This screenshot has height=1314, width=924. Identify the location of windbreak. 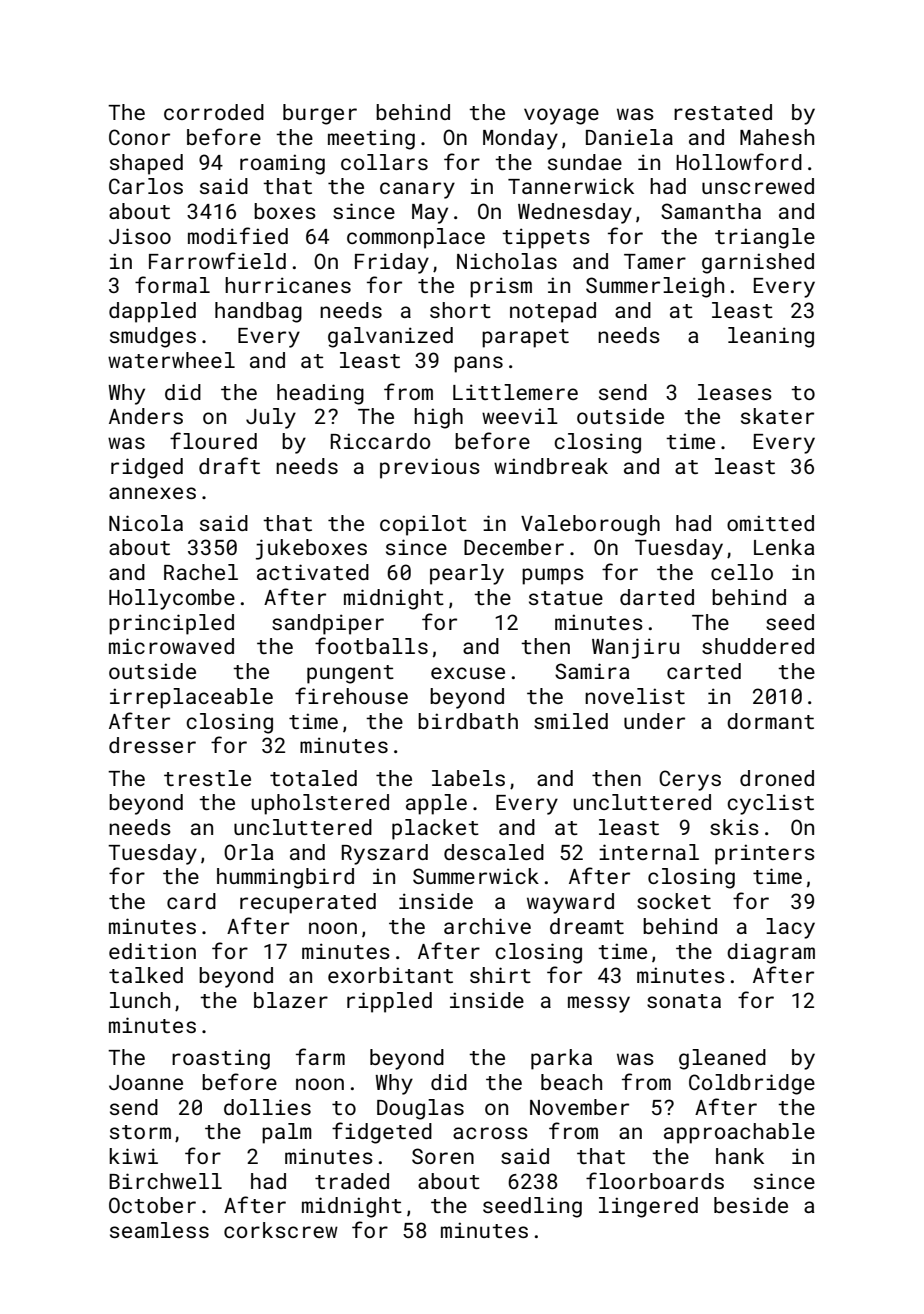
(551, 466).
